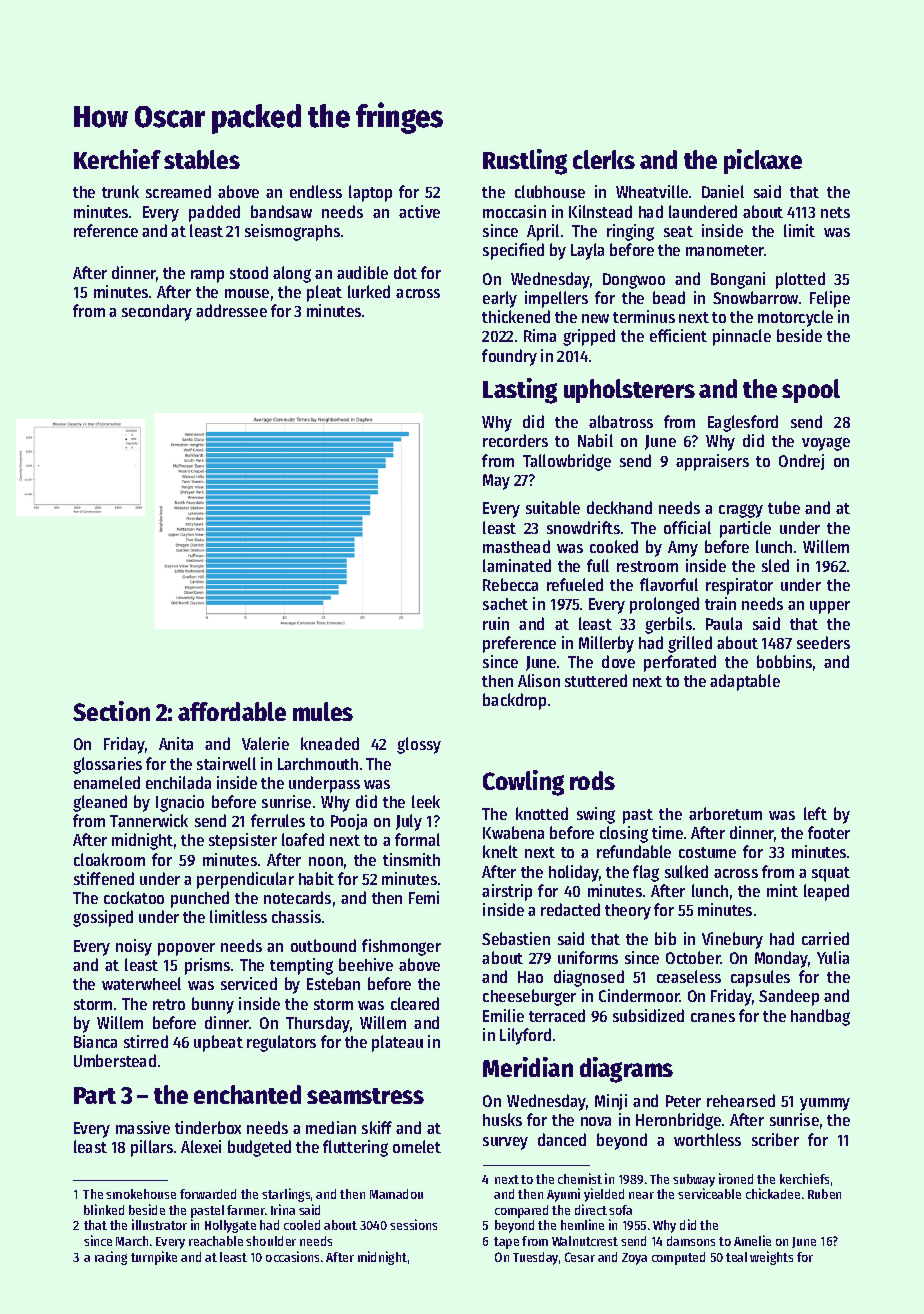 This screenshot has width=924, height=1314. What do you see at coordinates (232, 711) in the screenshot?
I see `affordable` at bounding box center [232, 711].
